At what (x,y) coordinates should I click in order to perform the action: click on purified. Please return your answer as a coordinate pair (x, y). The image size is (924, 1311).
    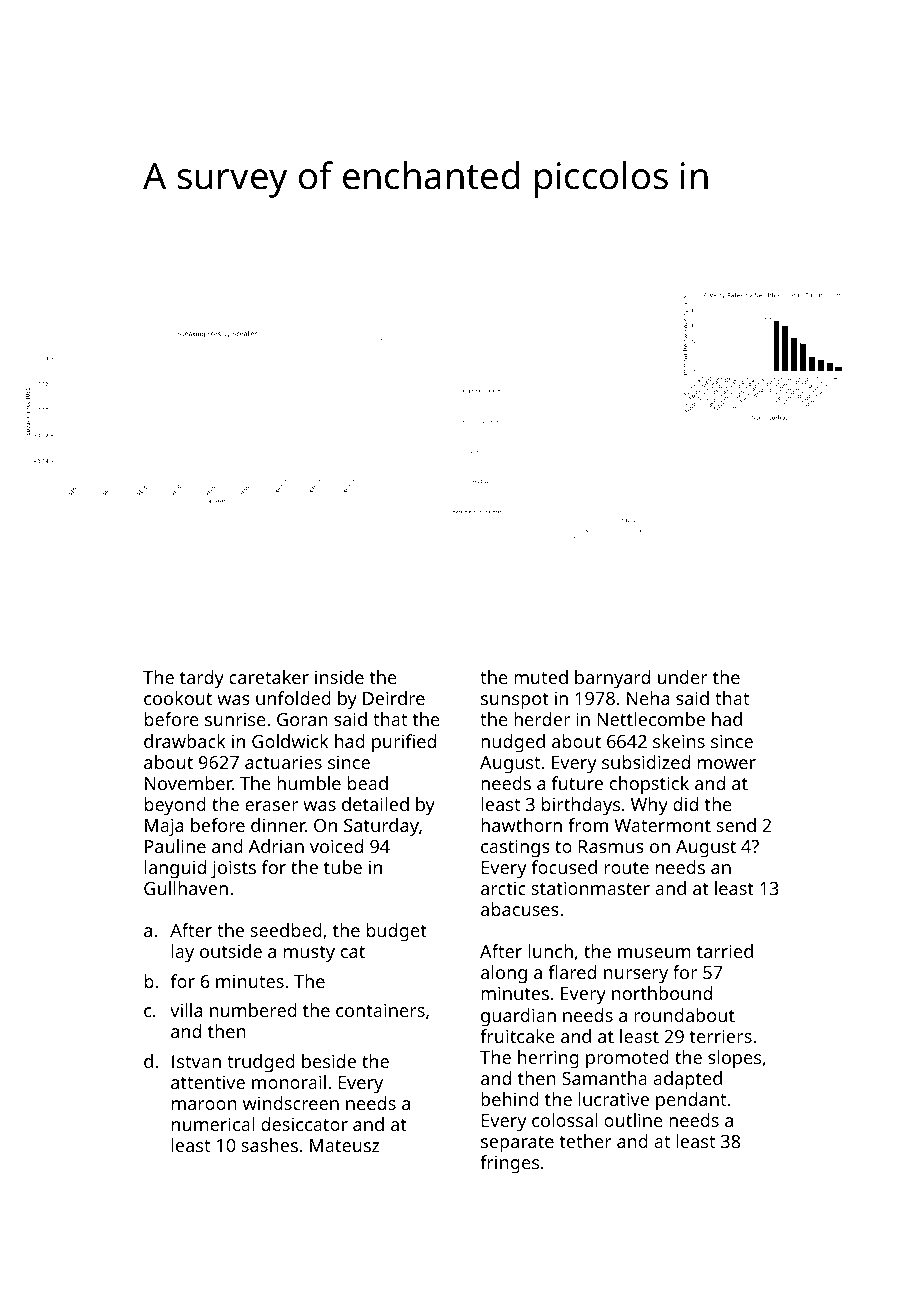
    Looking at the image, I should click on (404, 743).
